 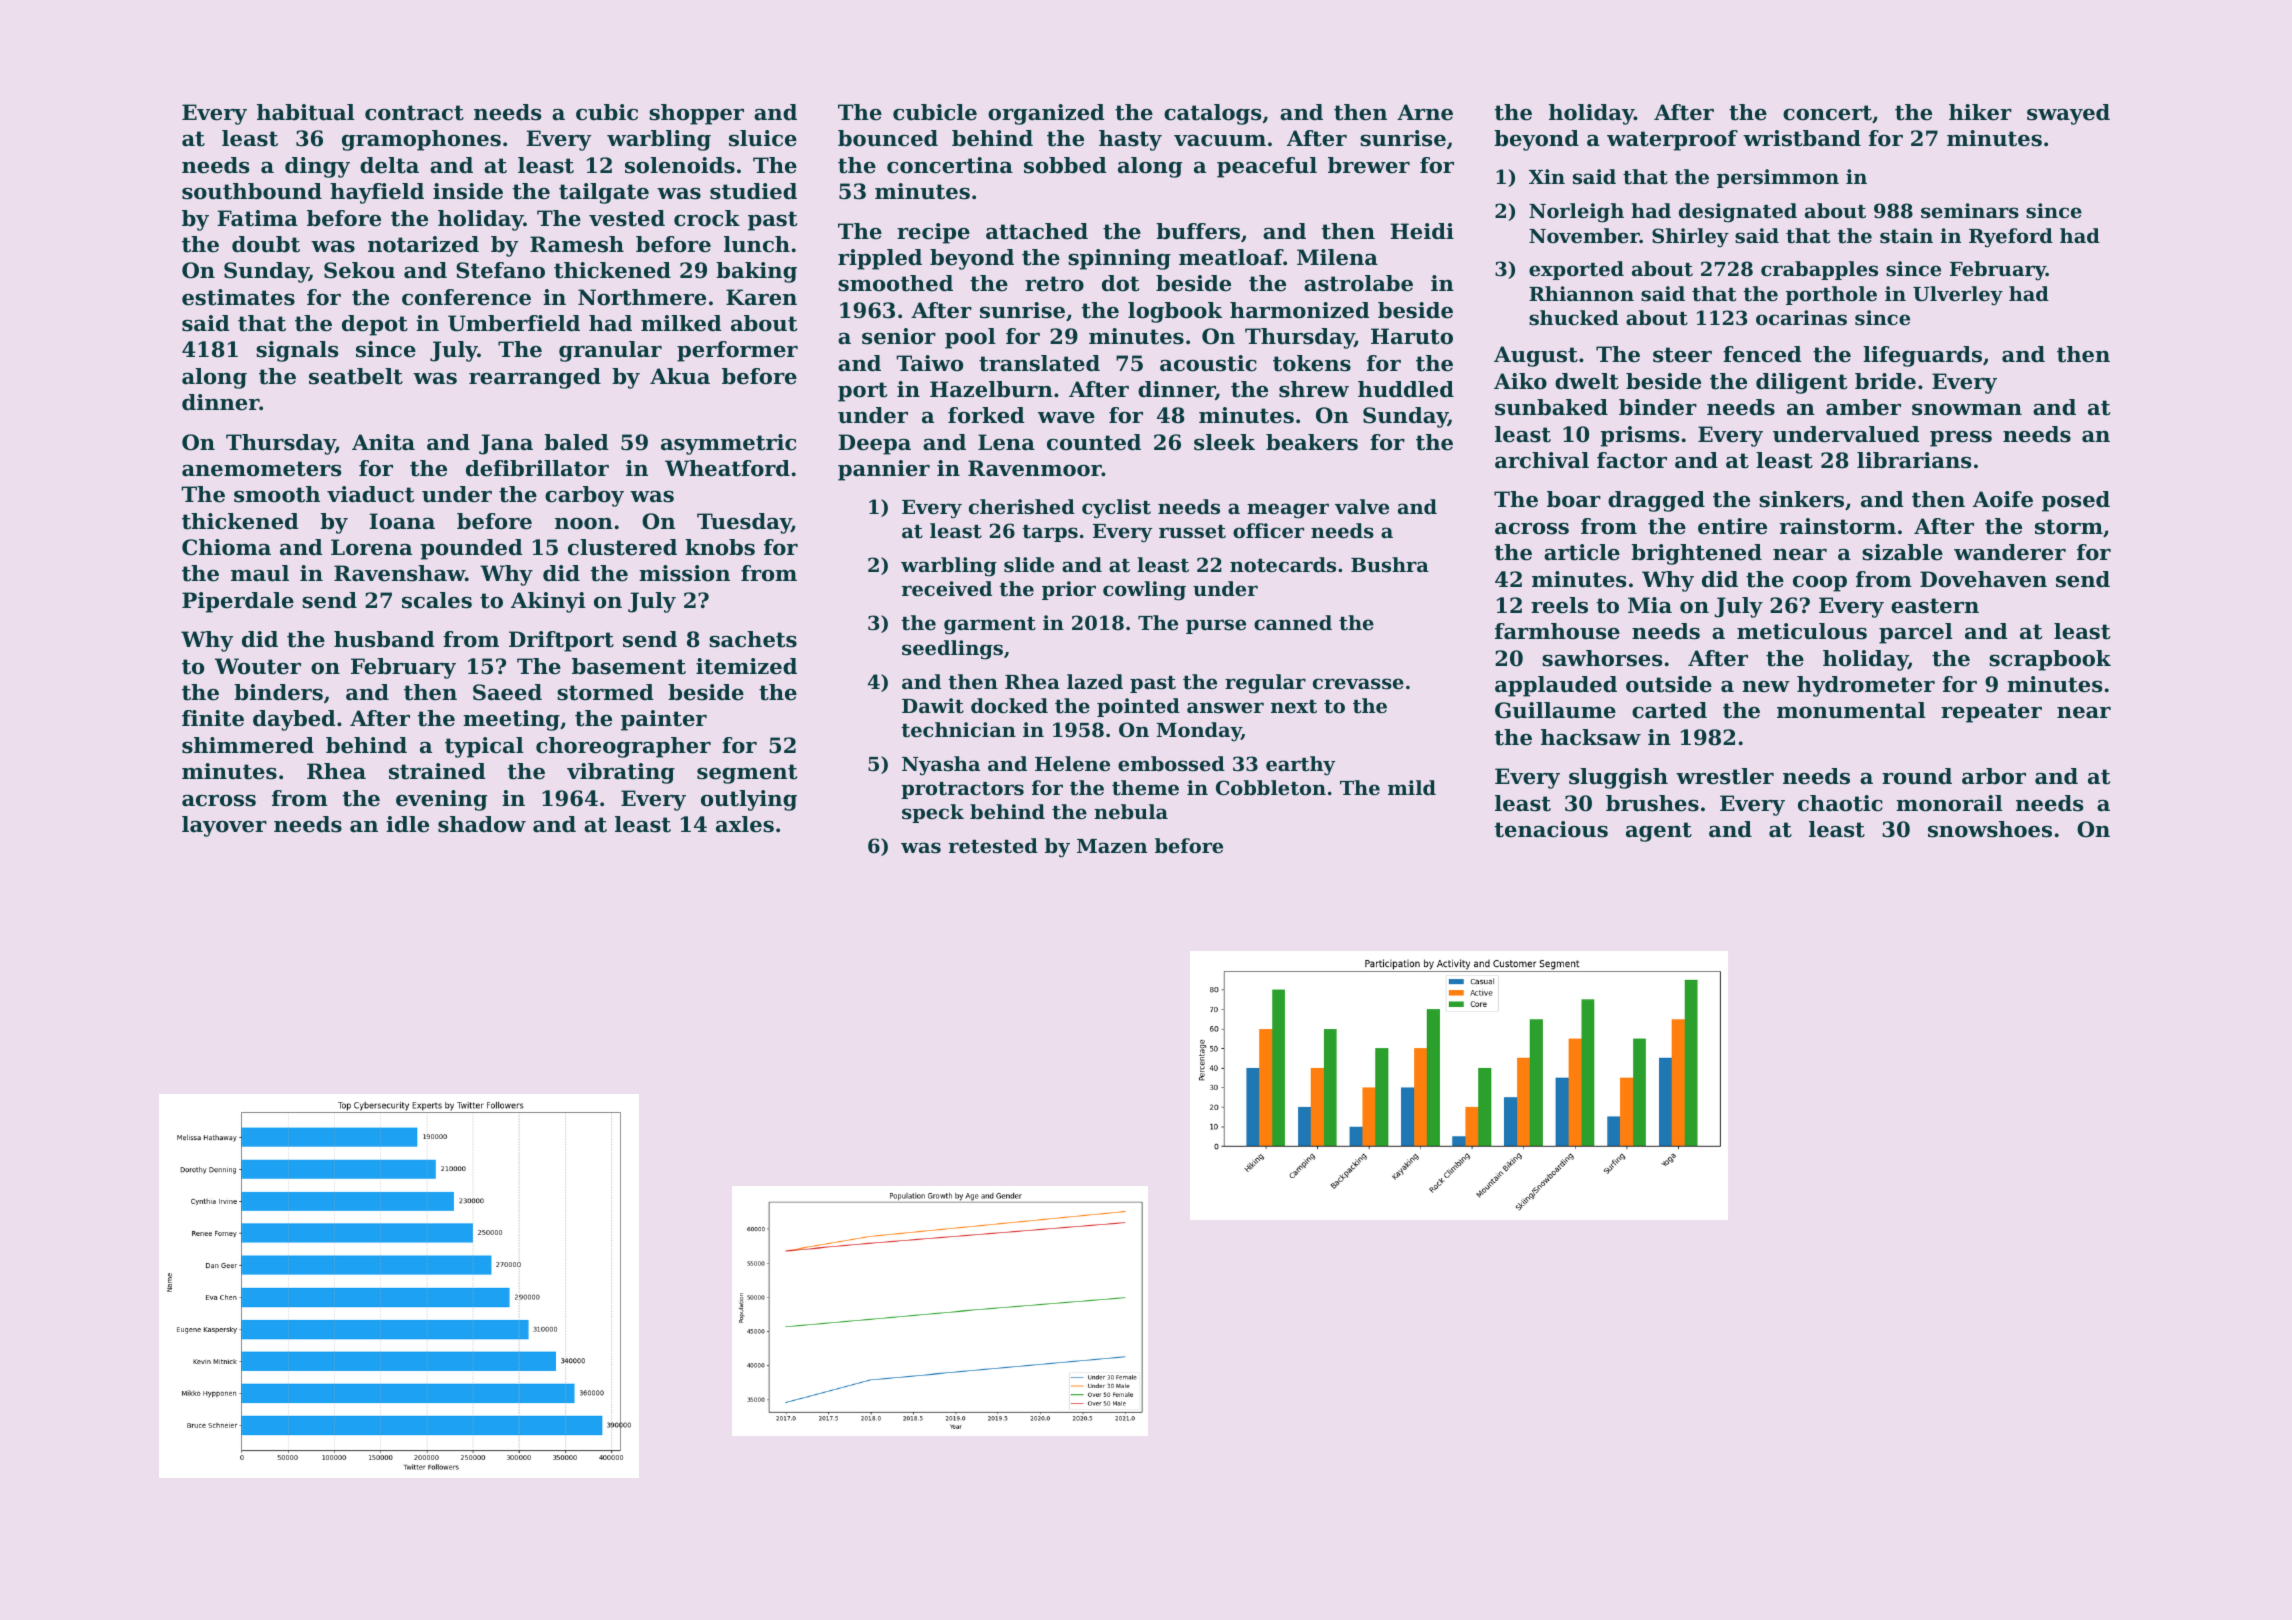 I want to click on southbound, so click(x=252, y=191).
